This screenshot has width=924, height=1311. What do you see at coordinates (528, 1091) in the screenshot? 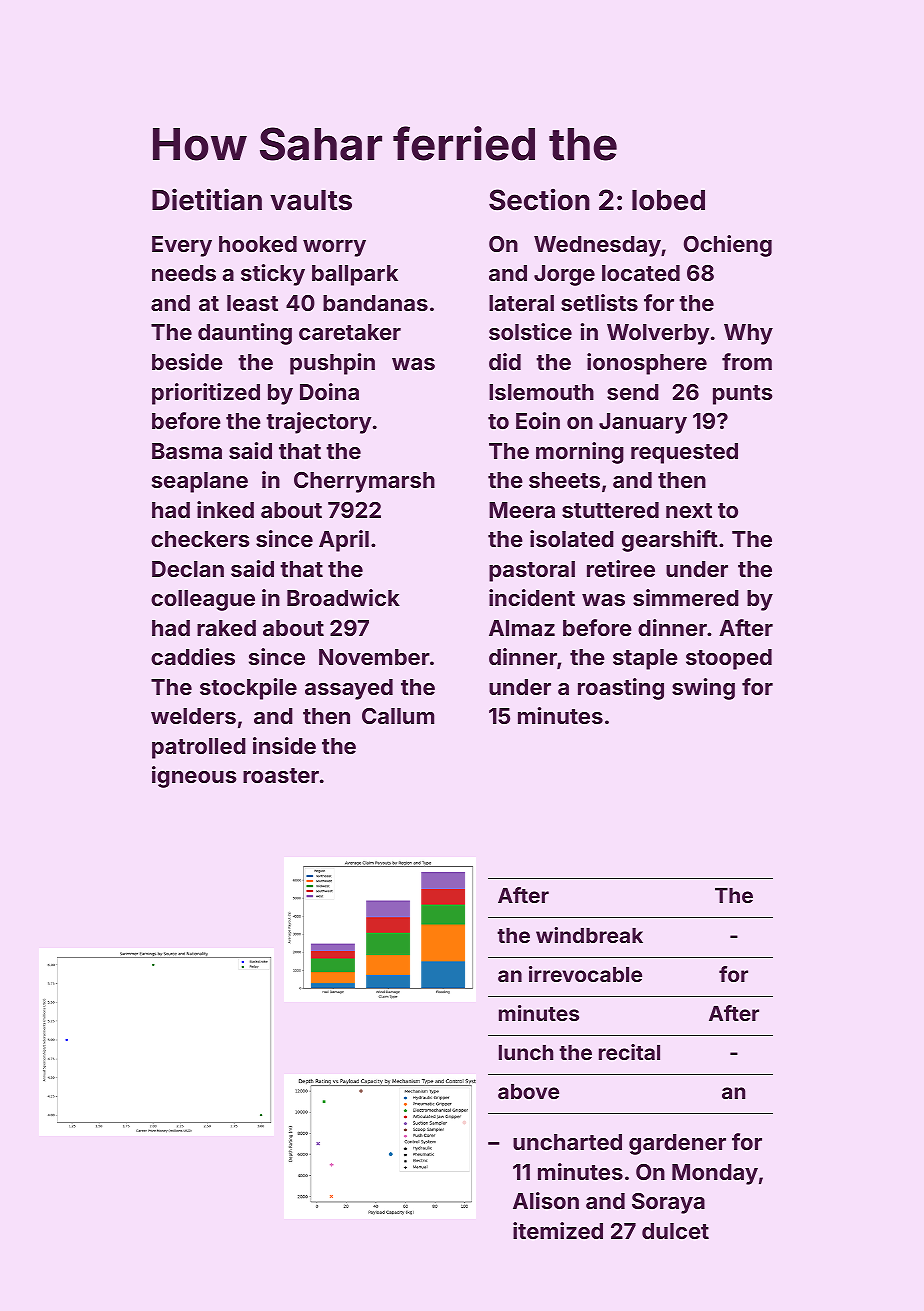
I see `above` at bounding box center [528, 1091].
